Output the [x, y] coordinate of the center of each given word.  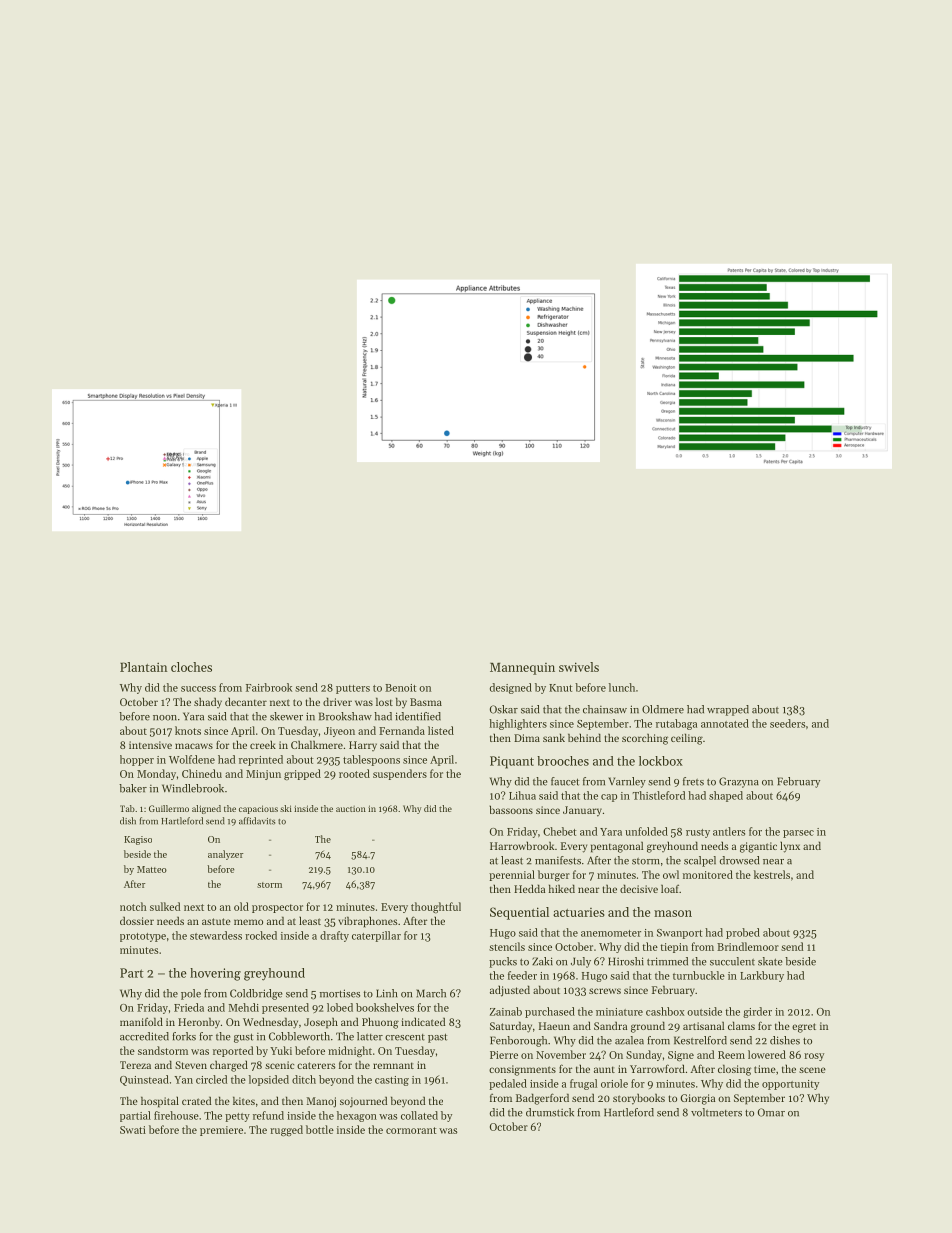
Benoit [400, 688]
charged [229, 1066]
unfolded [646, 831]
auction [351, 809]
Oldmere [663, 709]
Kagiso [138, 840]
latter [370, 1036]
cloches [191, 667]
